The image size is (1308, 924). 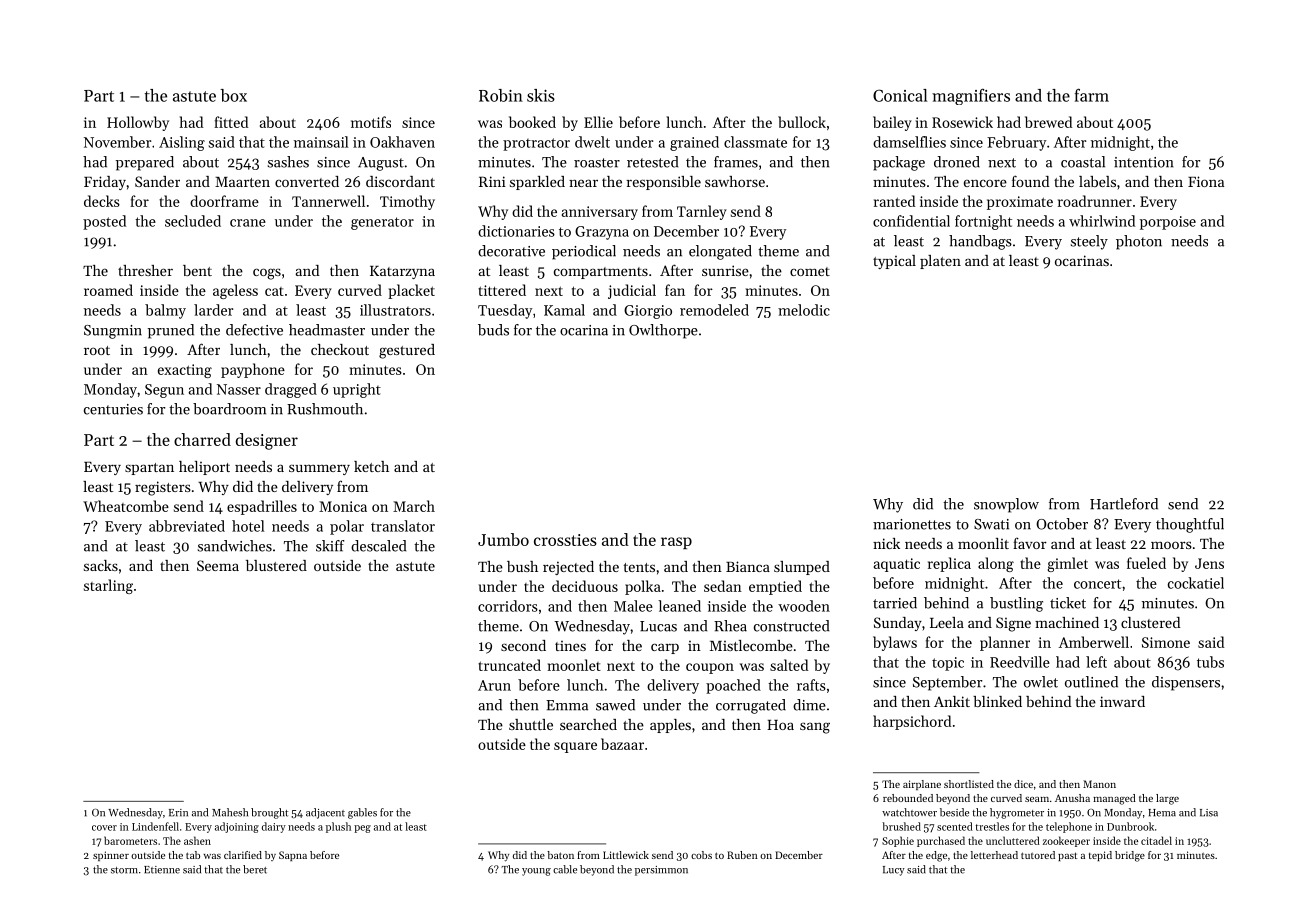 What do you see at coordinates (531, 724) in the screenshot?
I see `shuttle` at bounding box center [531, 724].
